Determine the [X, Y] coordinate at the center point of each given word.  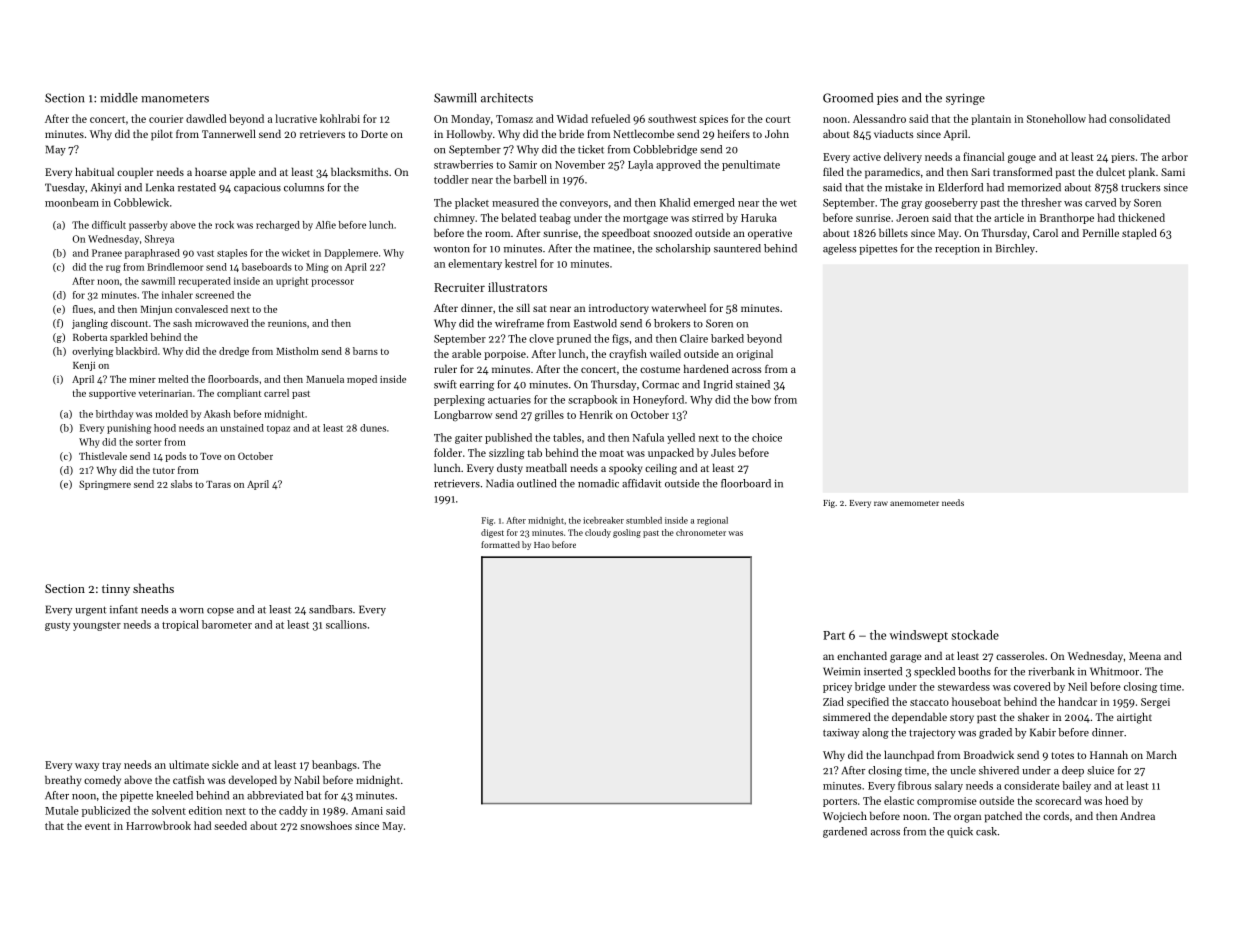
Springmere [105, 485]
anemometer [914, 503]
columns [304, 187]
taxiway [841, 734]
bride [571, 133]
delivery [903, 157]
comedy [102, 781]
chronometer [701, 532]
